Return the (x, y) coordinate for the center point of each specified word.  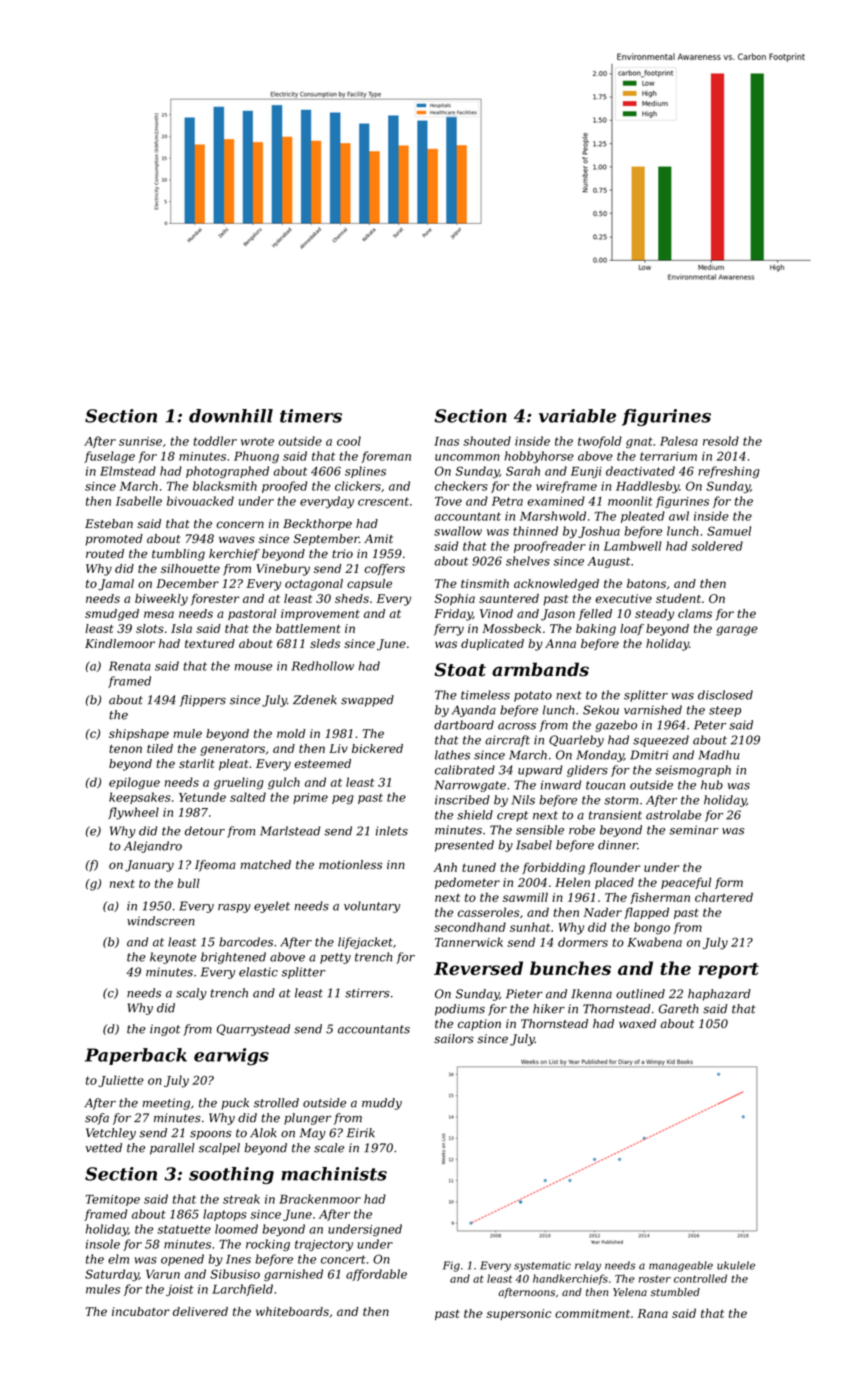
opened (182, 1260)
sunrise (140, 441)
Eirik (361, 1132)
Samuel (729, 531)
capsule (369, 585)
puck (235, 1104)
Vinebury (283, 570)
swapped (367, 701)
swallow (458, 531)
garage (737, 631)
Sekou (601, 710)
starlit (197, 763)
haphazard (719, 995)
